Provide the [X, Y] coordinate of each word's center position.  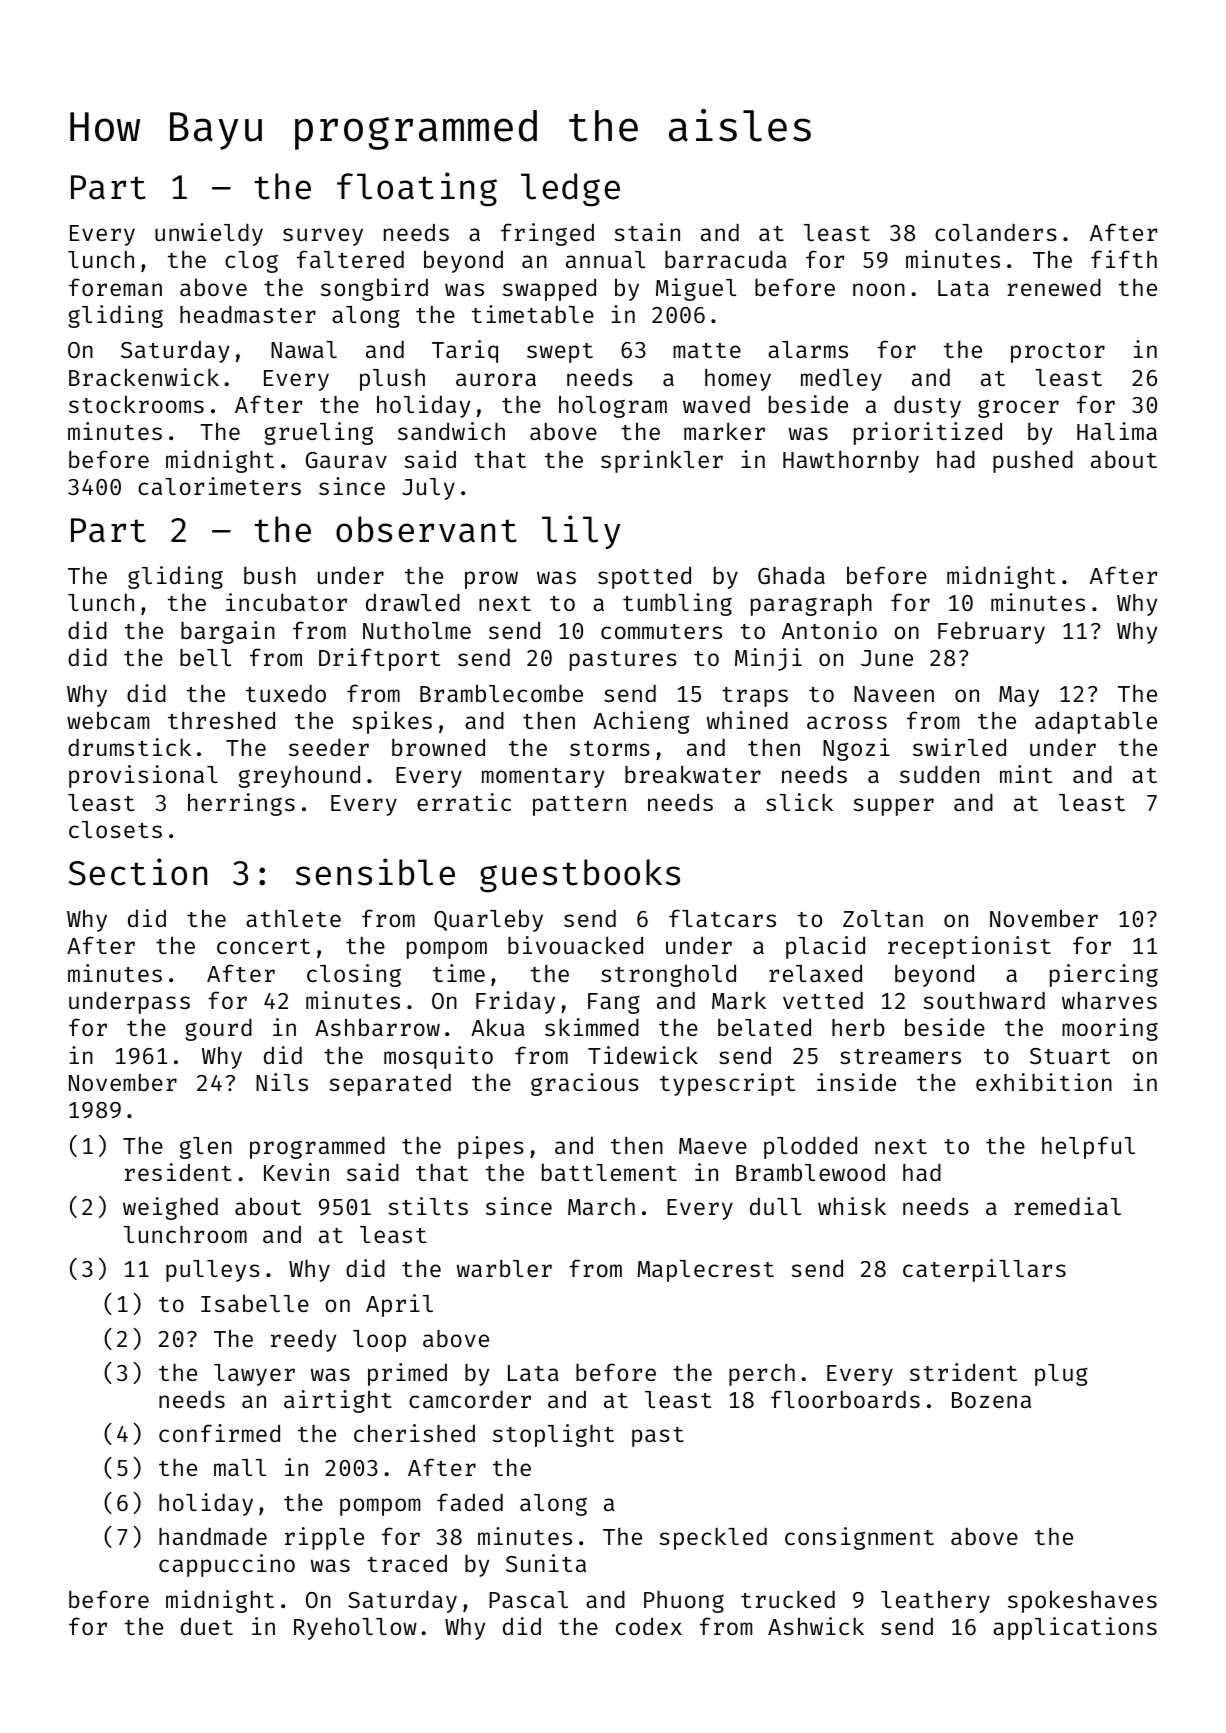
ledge [570, 190]
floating [417, 189]
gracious [585, 1084]
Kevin [296, 1172]
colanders [996, 232]
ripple [324, 1538]
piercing [1104, 975]
